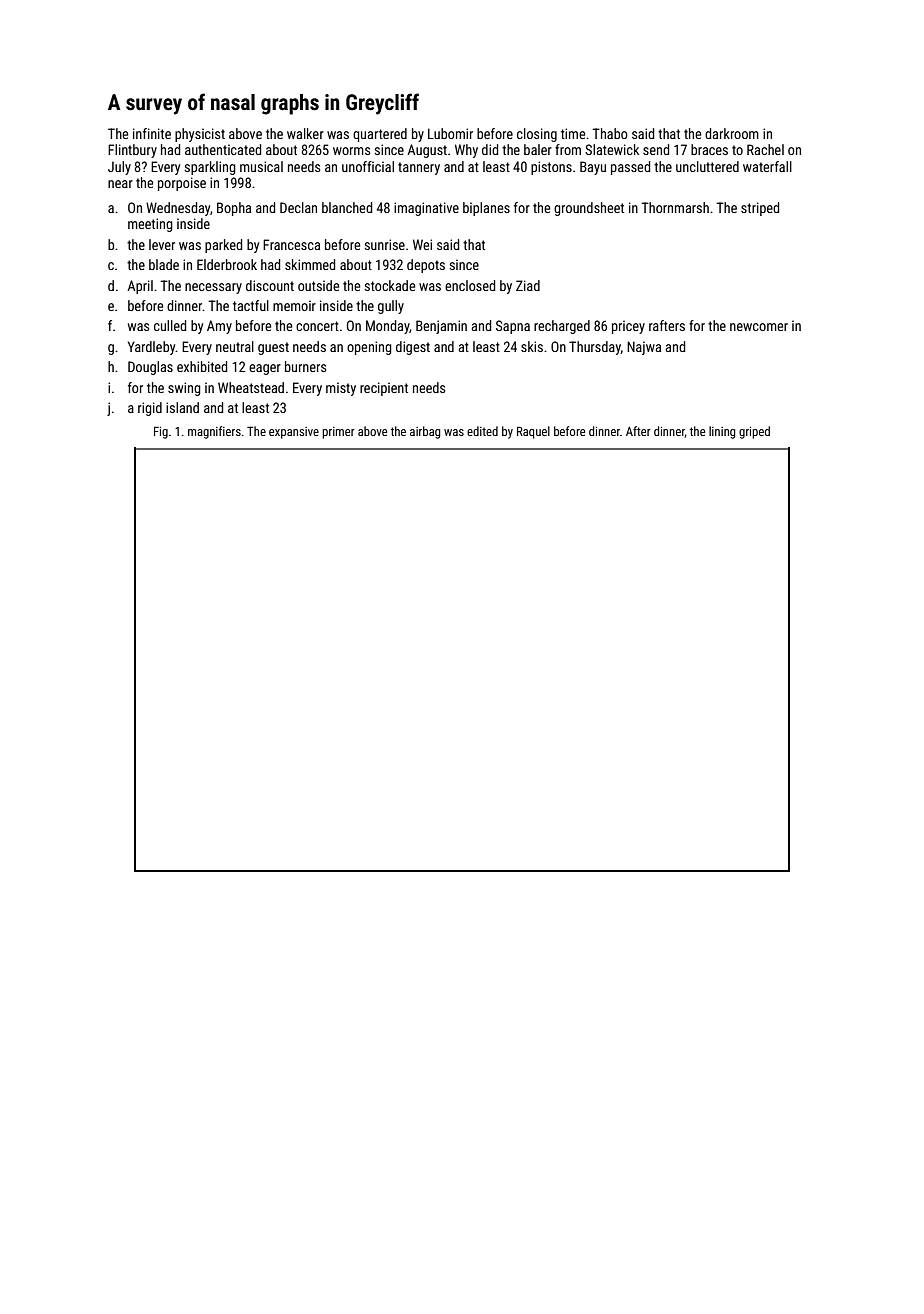 This screenshot has height=1314, width=924. Describe the element at coordinates (760, 209) in the screenshot. I see `striped` at that location.
